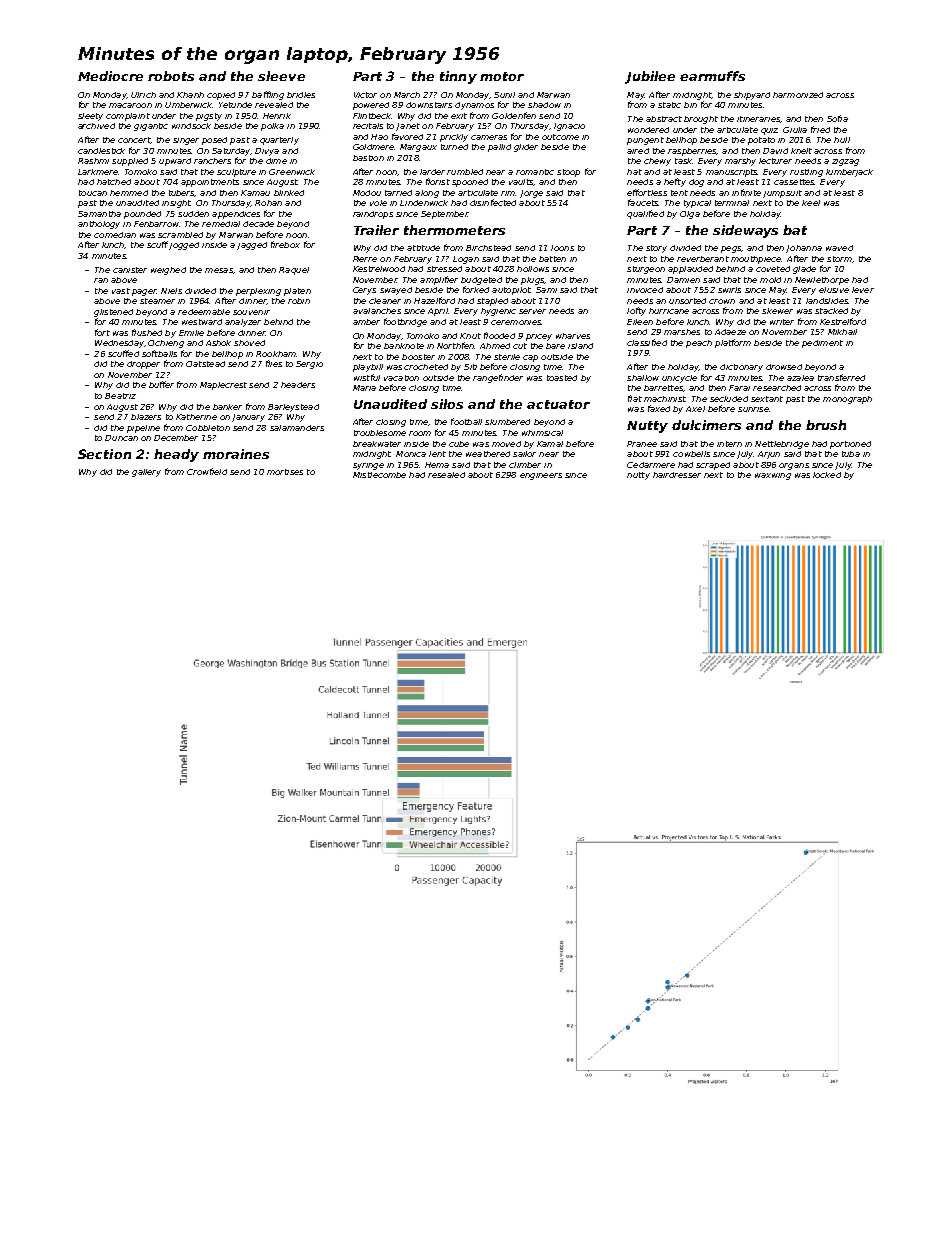 This screenshot has width=952, height=1233. What do you see at coordinates (677, 475) in the screenshot?
I see `hairdresser` at bounding box center [677, 475].
